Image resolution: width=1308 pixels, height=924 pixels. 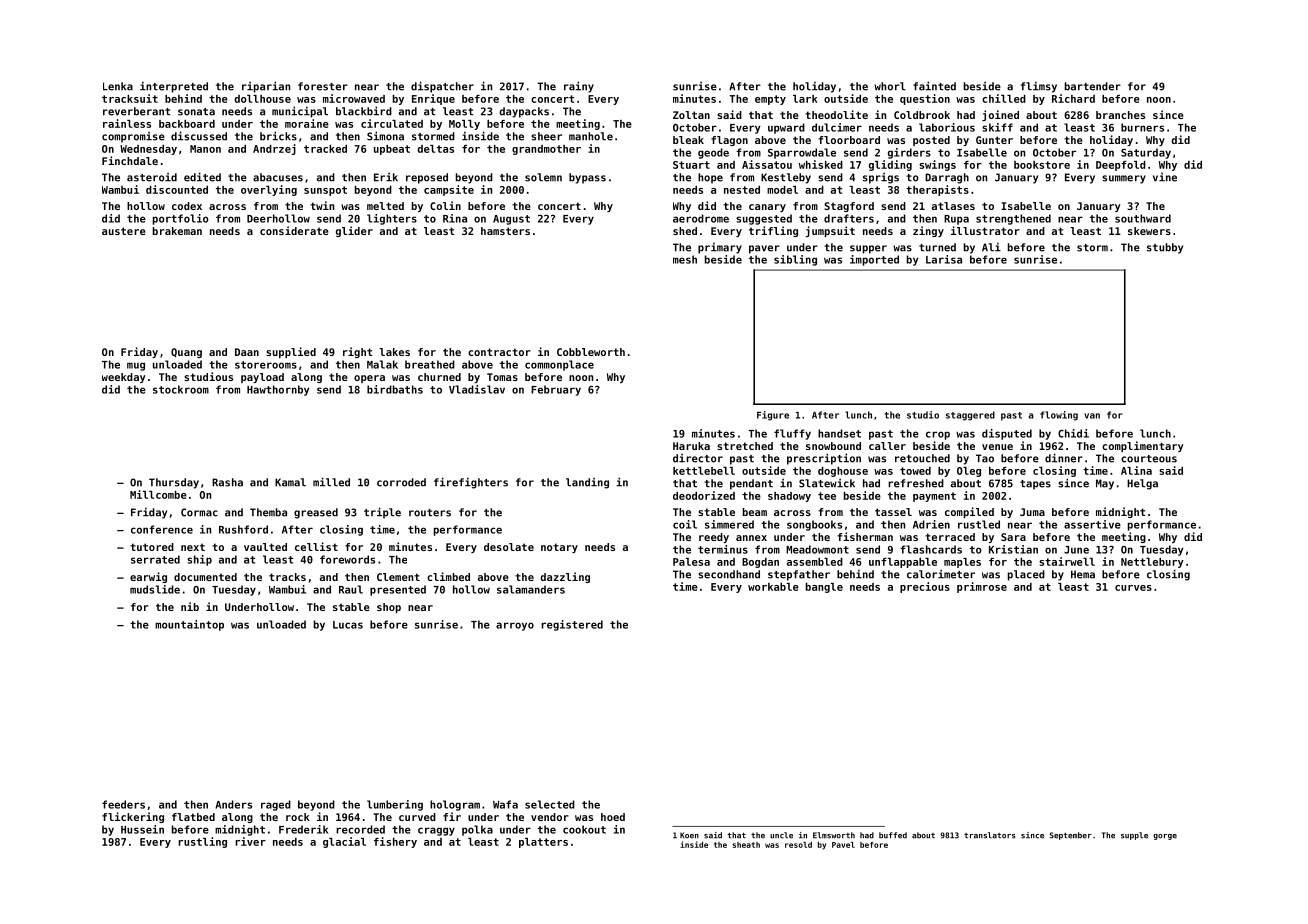 I want to click on microwaved, so click(x=354, y=98).
